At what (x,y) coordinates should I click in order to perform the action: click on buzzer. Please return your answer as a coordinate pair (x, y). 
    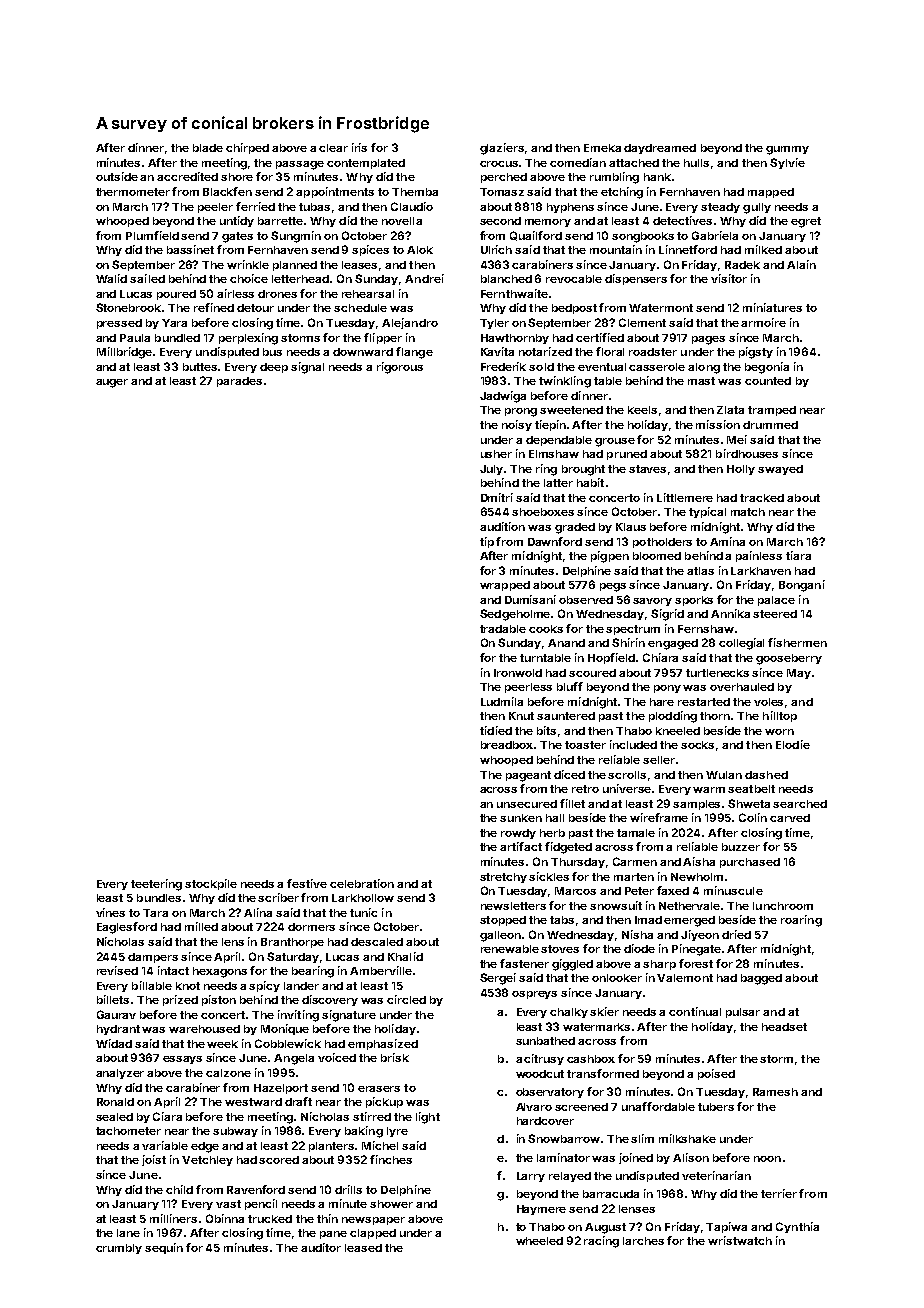
    Looking at the image, I should click on (741, 847).
